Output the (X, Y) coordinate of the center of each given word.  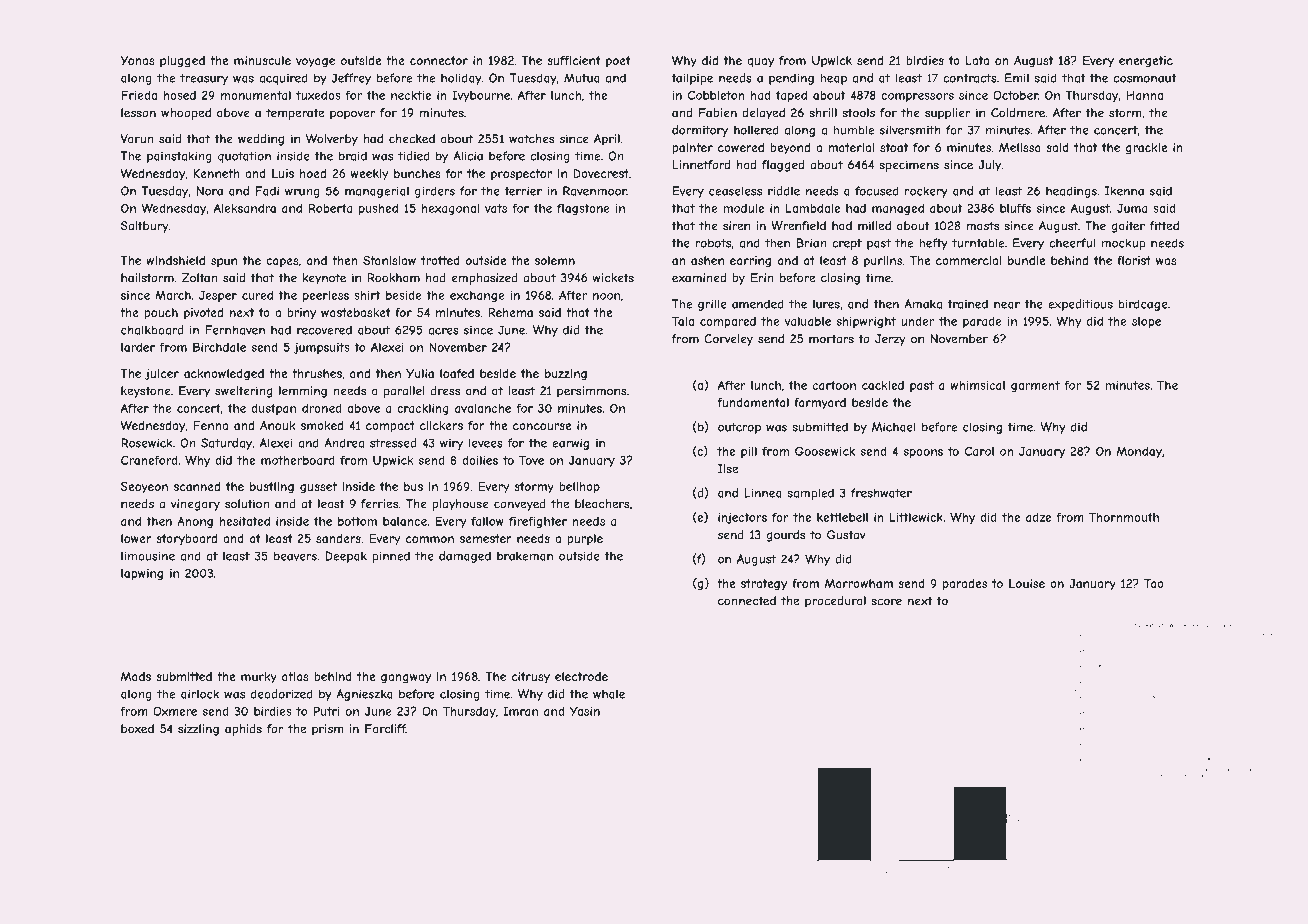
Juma (1132, 208)
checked (412, 139)
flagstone (583, 209)
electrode (581, 676)
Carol (979, 451)
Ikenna (1124, 191)
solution (247, 504)
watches (531, 139)
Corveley (728, 340)
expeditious (1080, 305)
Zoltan (200, 278)
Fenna (211, 425)
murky (259, 678)
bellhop (579, 488)
